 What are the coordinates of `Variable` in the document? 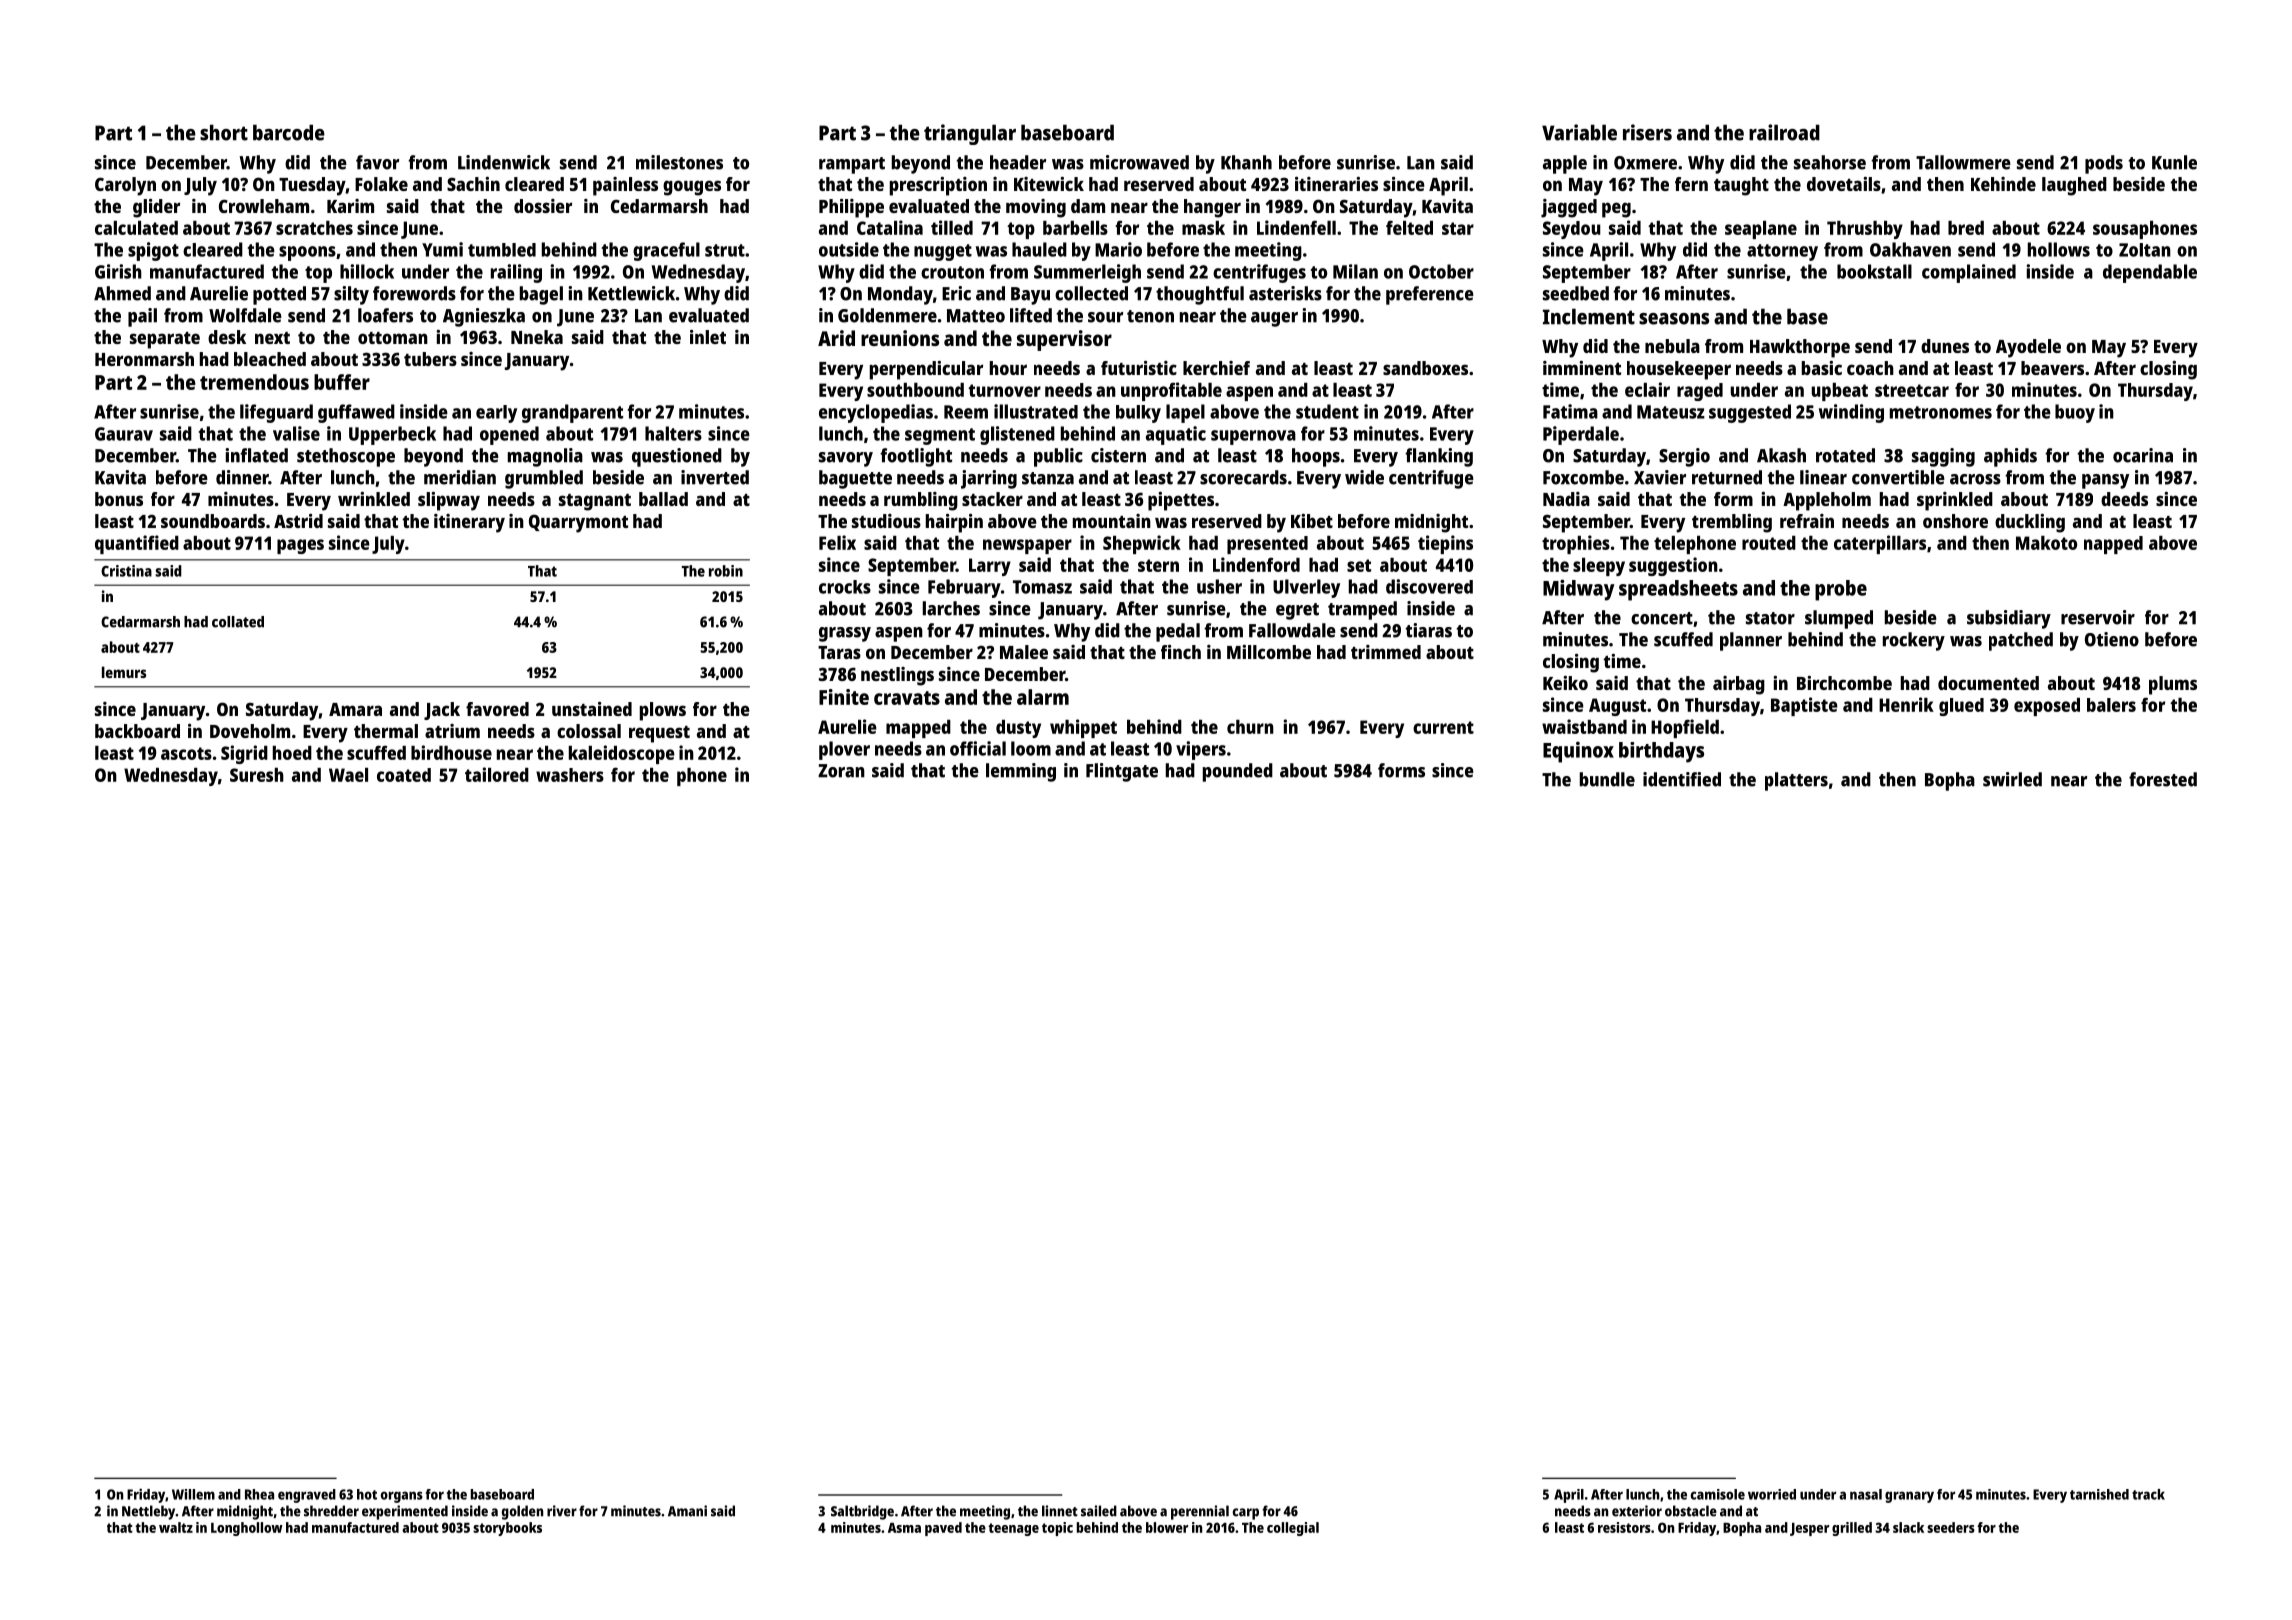 It's located at (1579, 132).
